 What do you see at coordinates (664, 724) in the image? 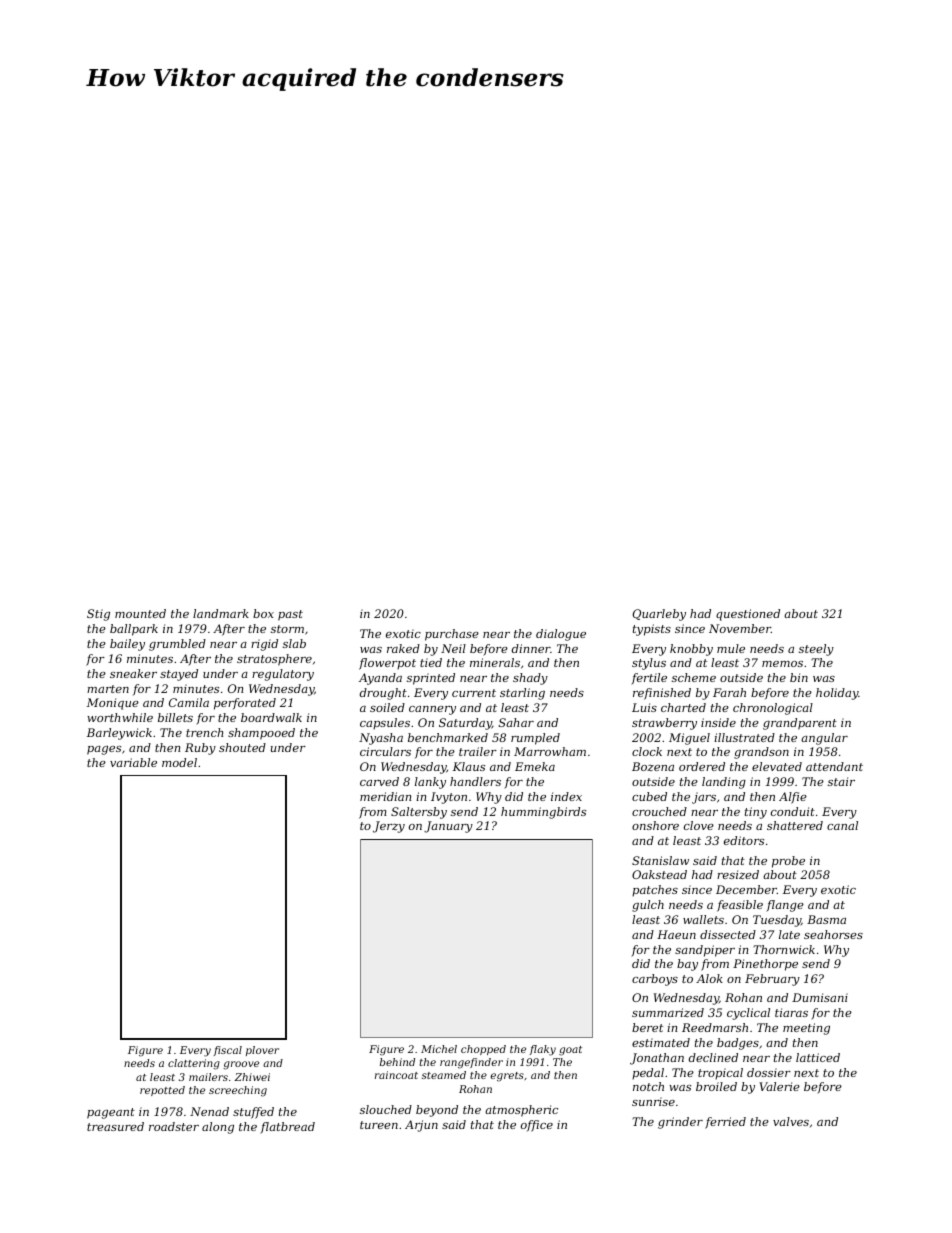
I see `strawberry` at bounding box center [664, 724].
